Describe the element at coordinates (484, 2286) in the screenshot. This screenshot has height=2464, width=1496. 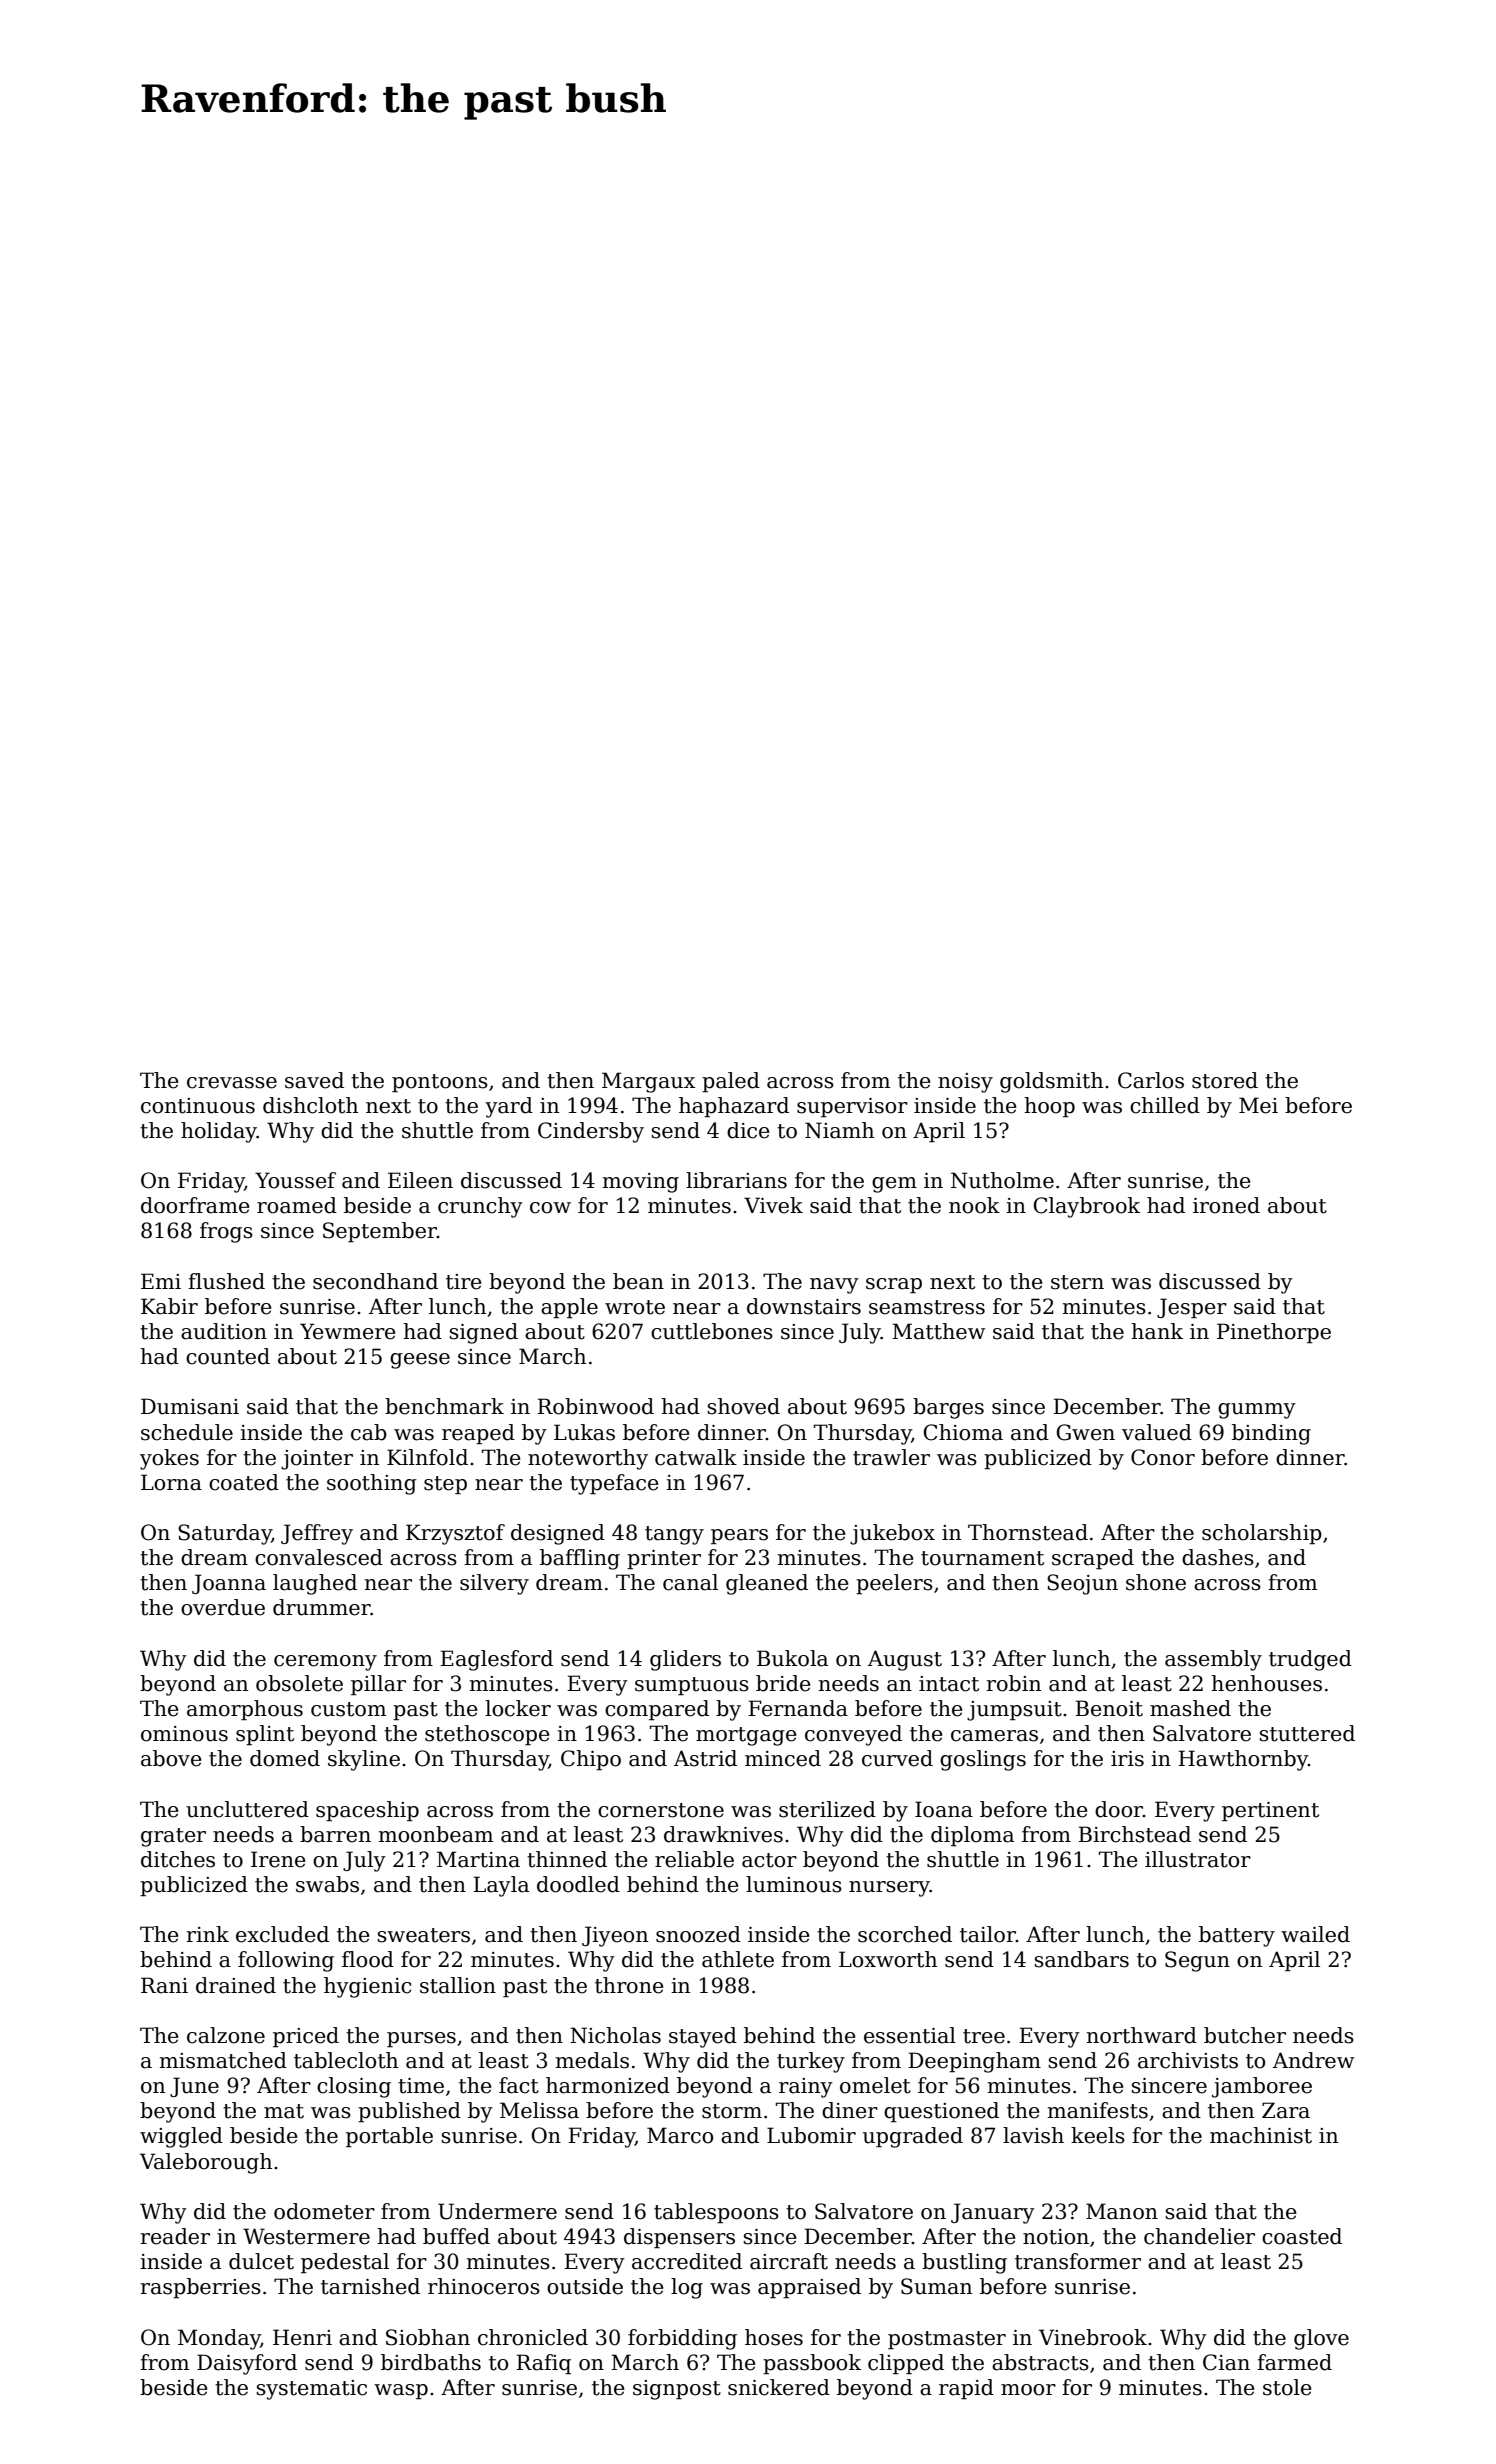
I see `rhinoceros` at that location.
